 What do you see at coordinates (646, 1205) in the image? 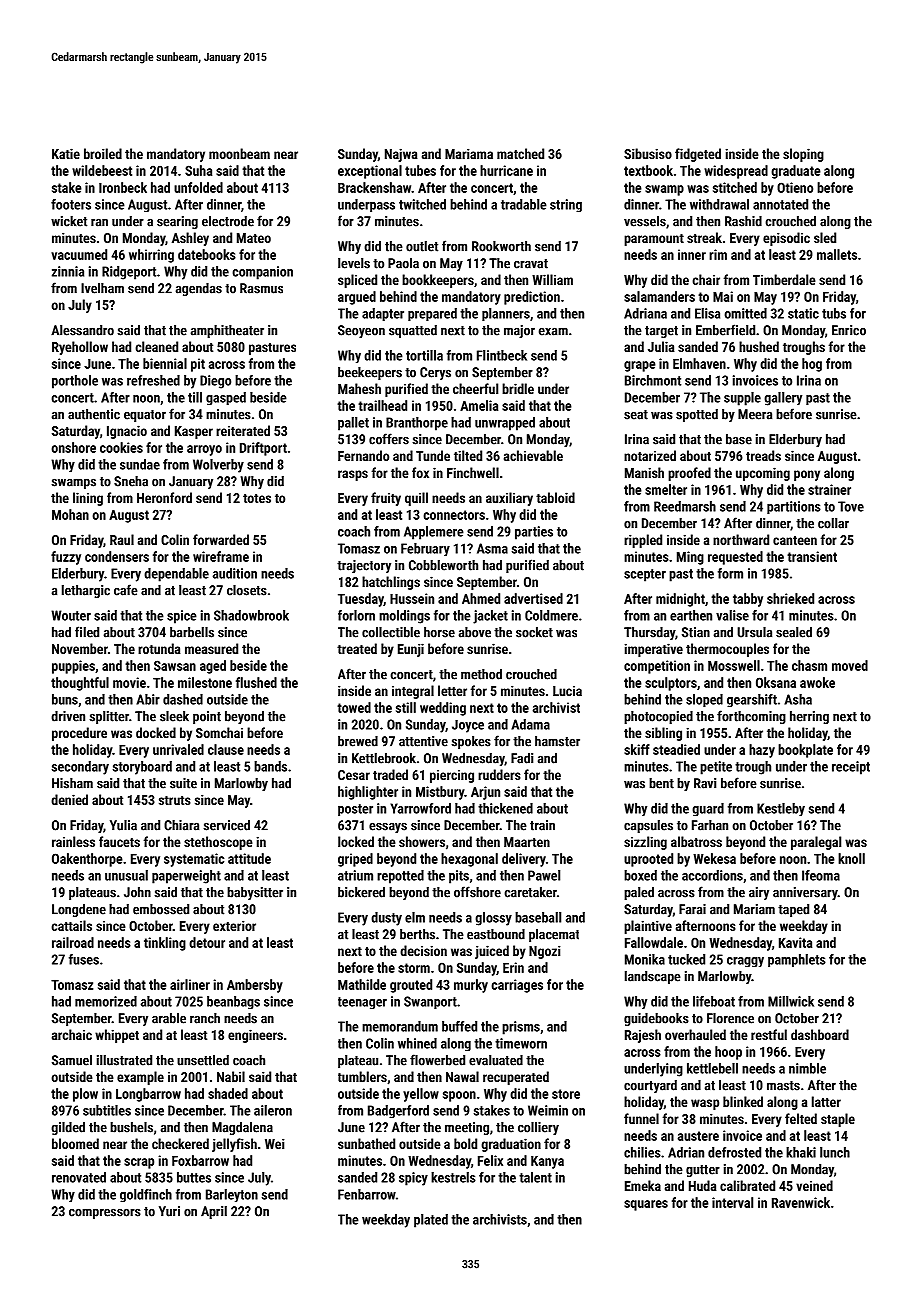
I see `squares` at bounding box center [646, 1205].
